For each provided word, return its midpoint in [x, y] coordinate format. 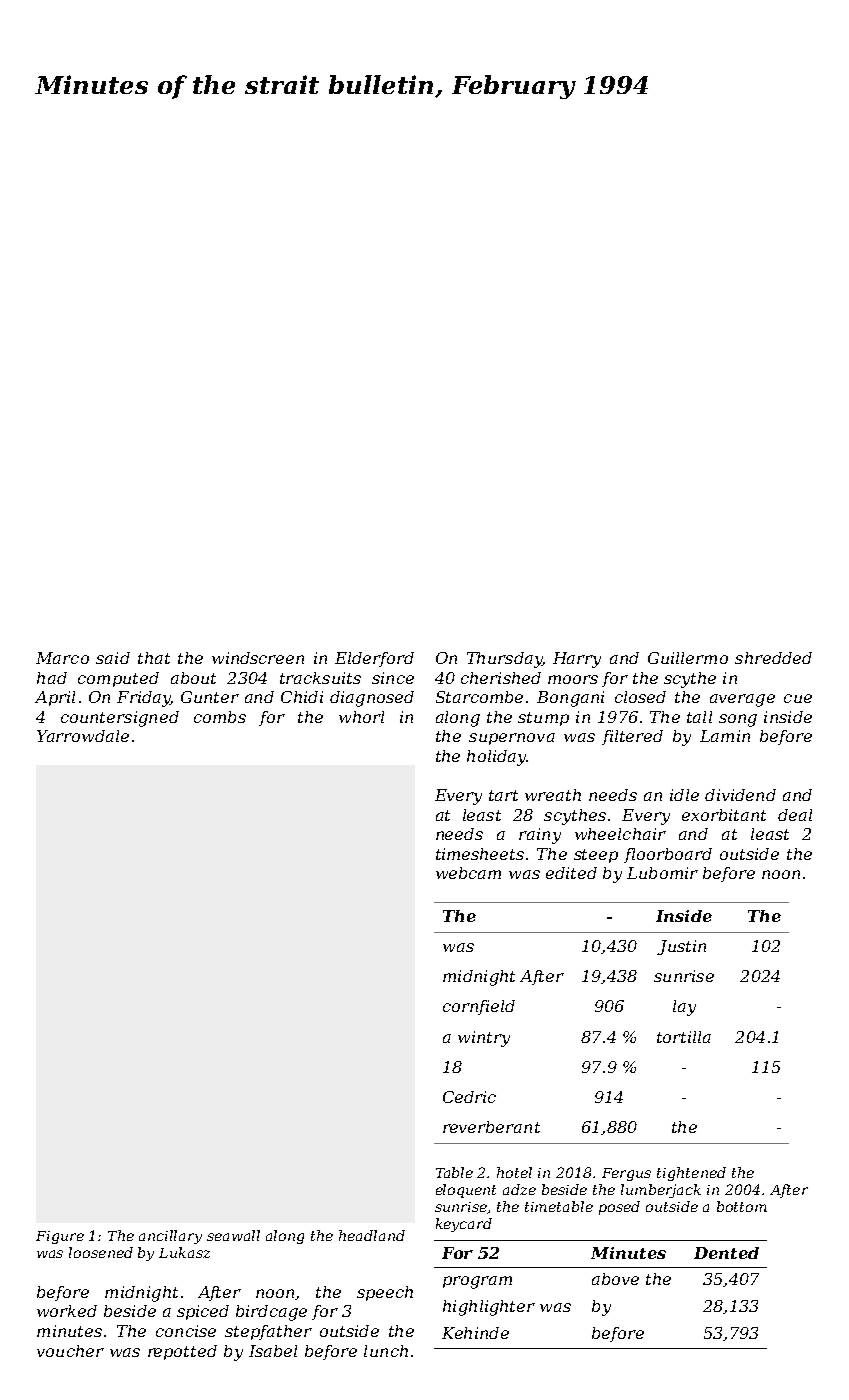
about [193, 678]
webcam [468, 873]
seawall [233, 1235]
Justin [681, 947]
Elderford [374, 659]
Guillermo [688, 658]
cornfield [479, 1007]
